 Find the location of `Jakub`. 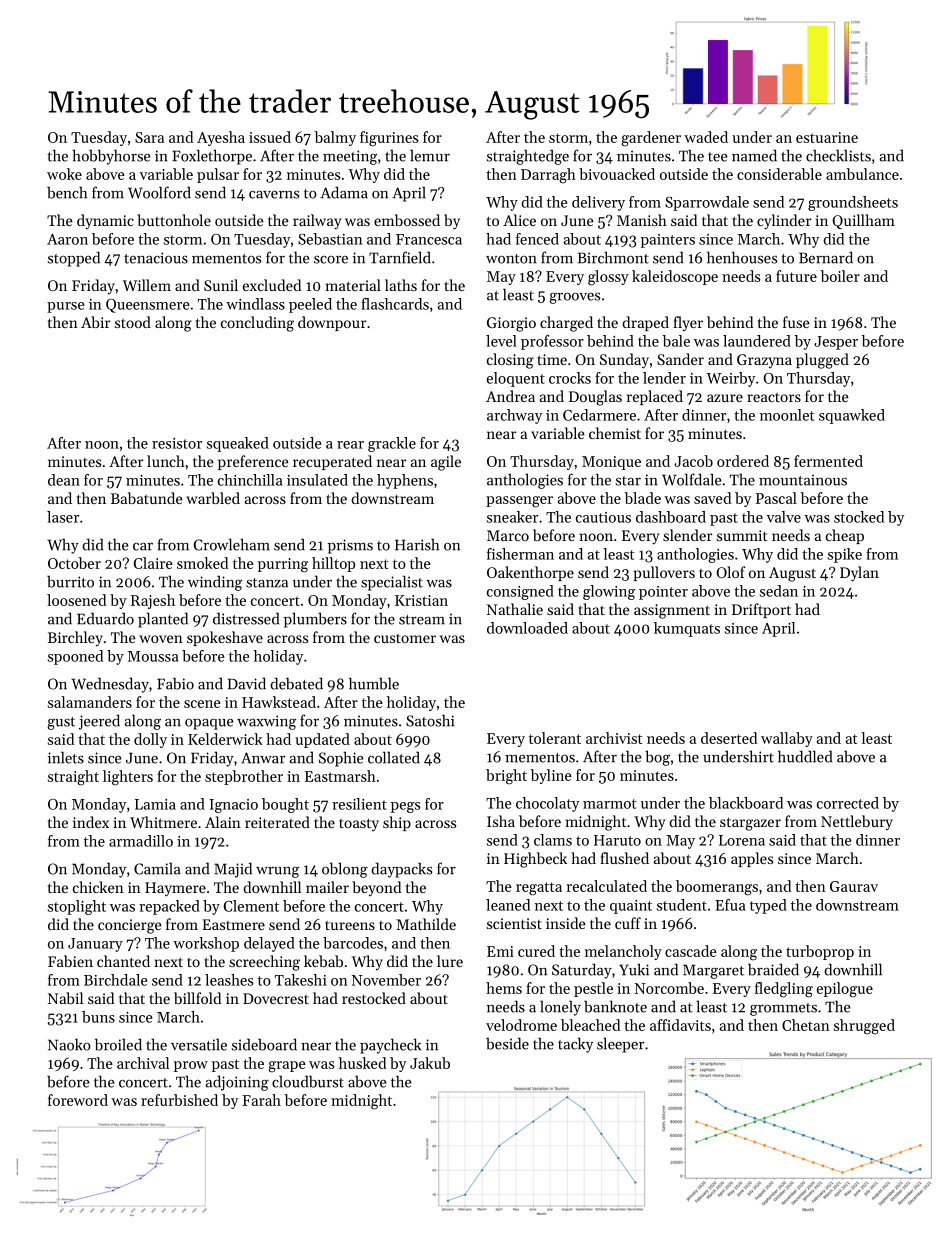

Jakub is located at coordinates (430, 1063).
